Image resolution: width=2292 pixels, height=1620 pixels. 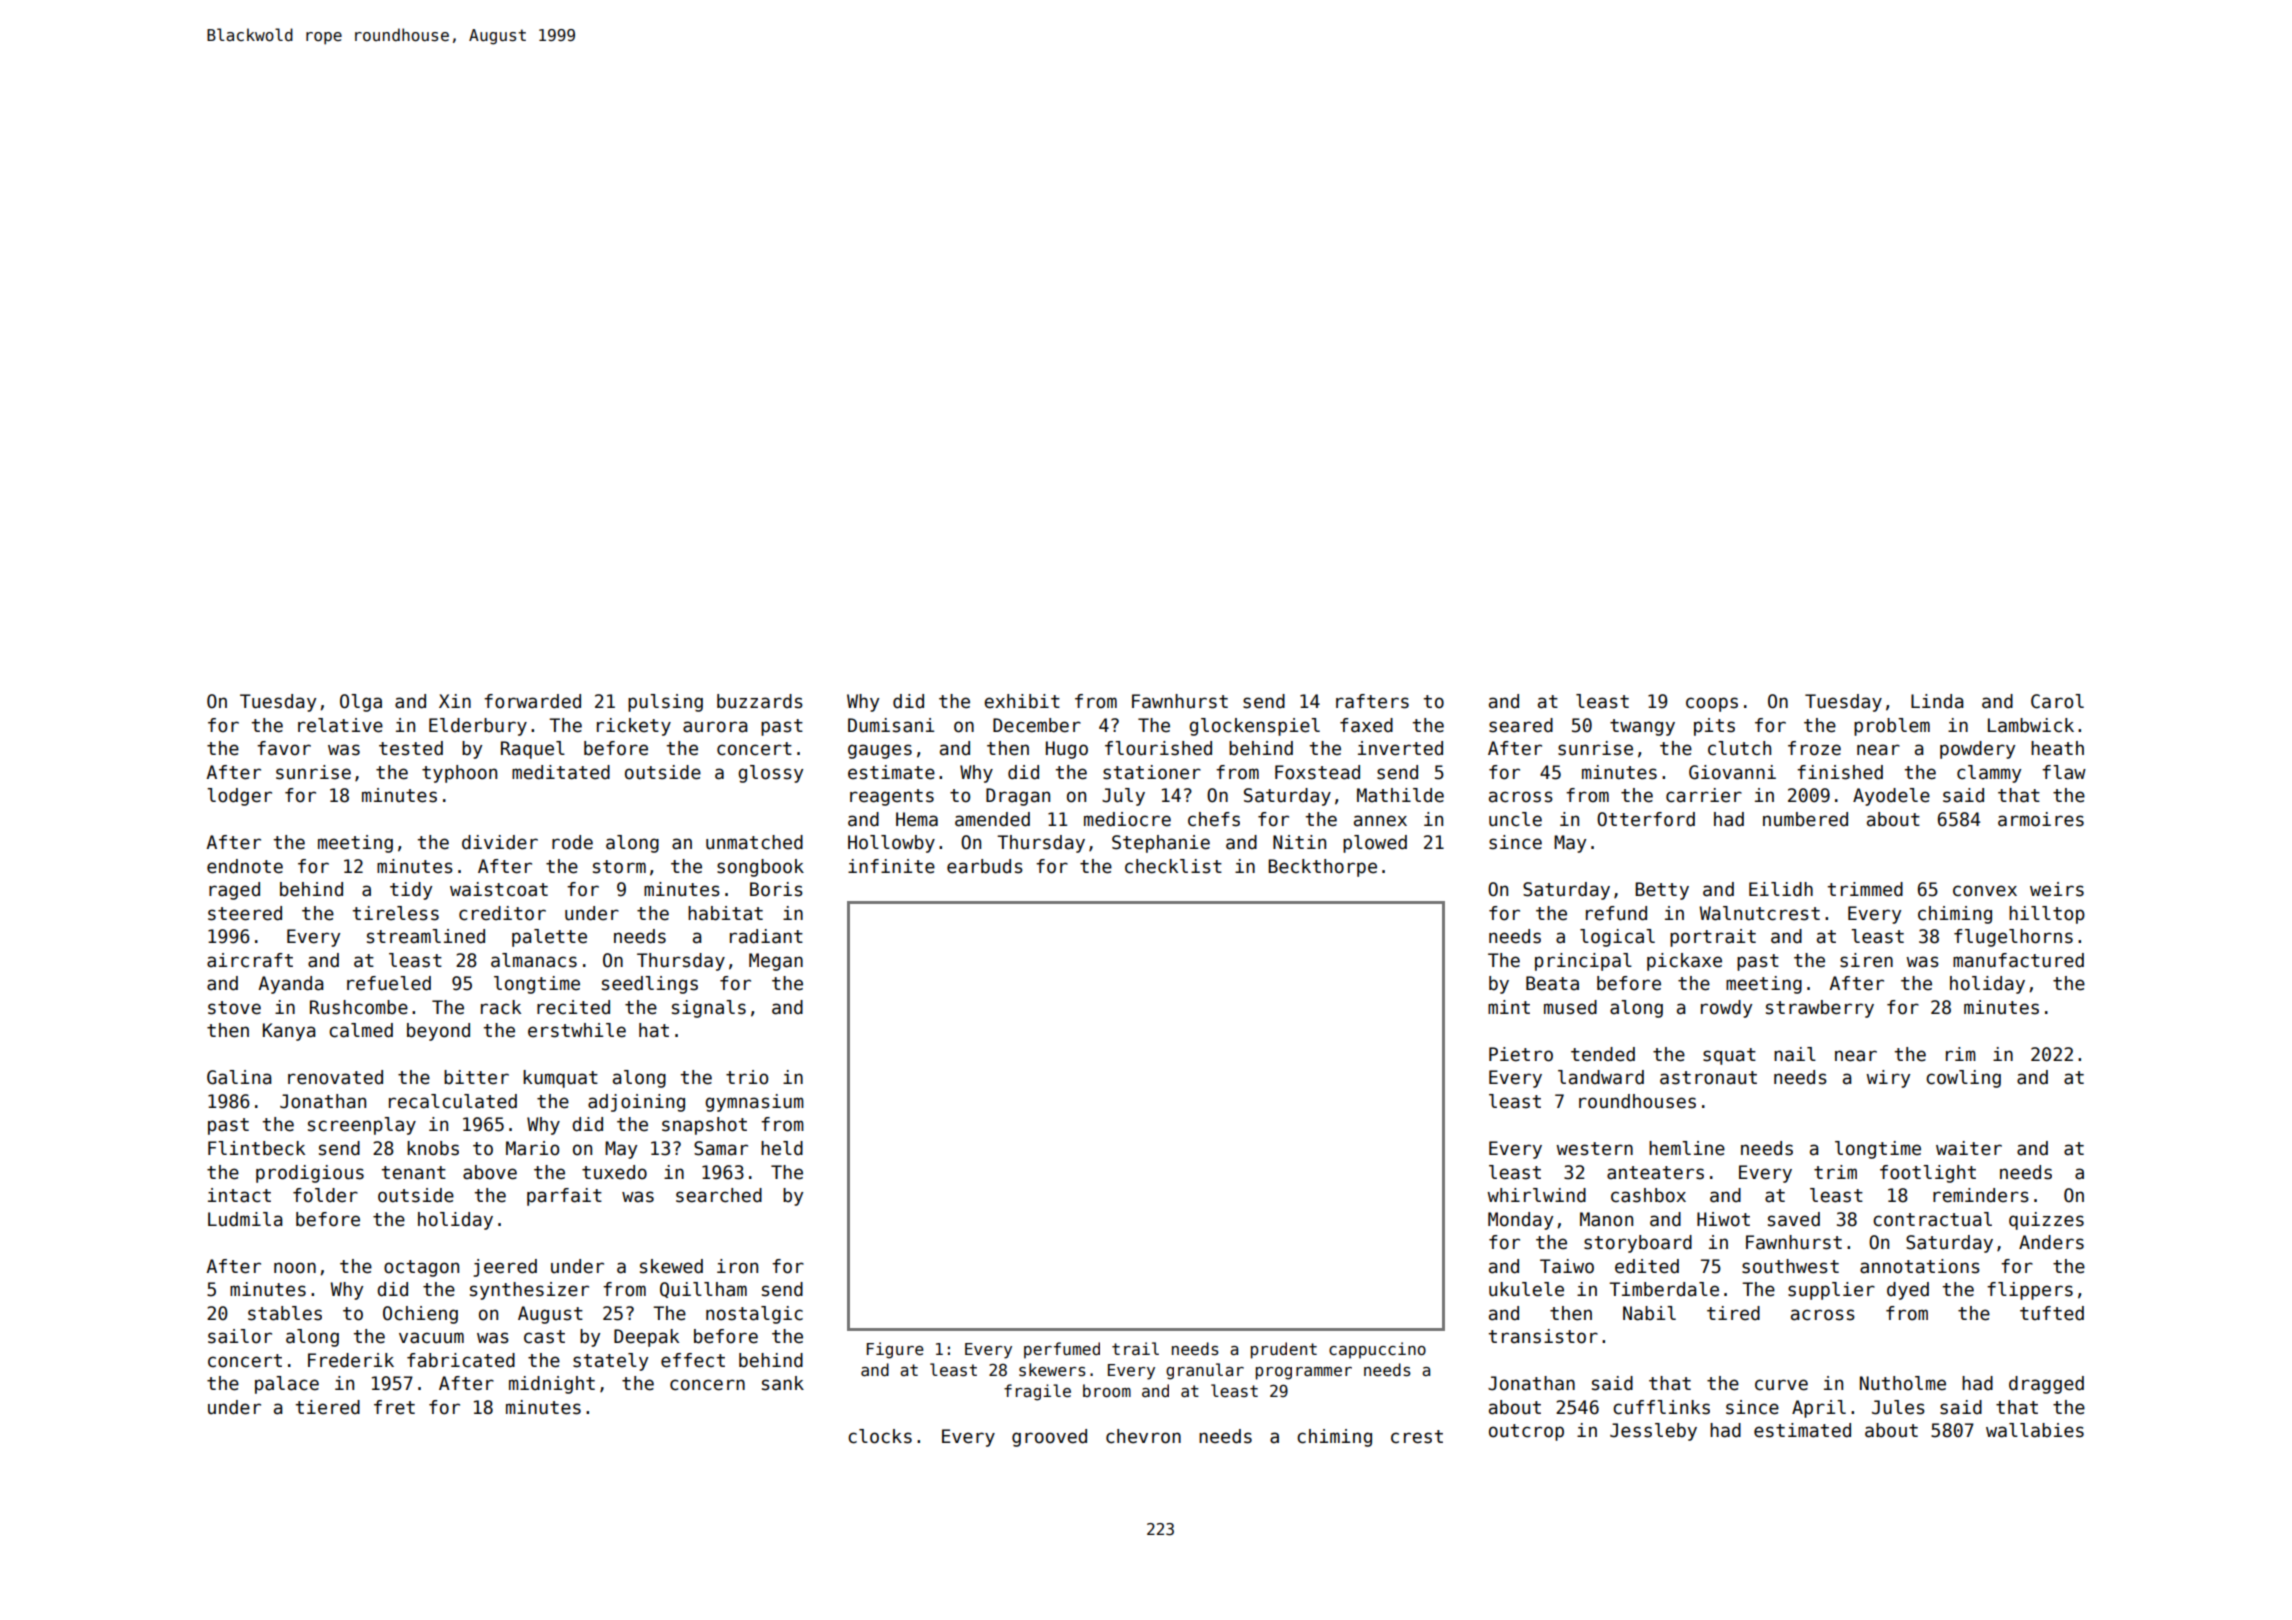 What do you see at coordinates (455, 701) in the document?
I see `Xin` at bounding box center [455, 701].
